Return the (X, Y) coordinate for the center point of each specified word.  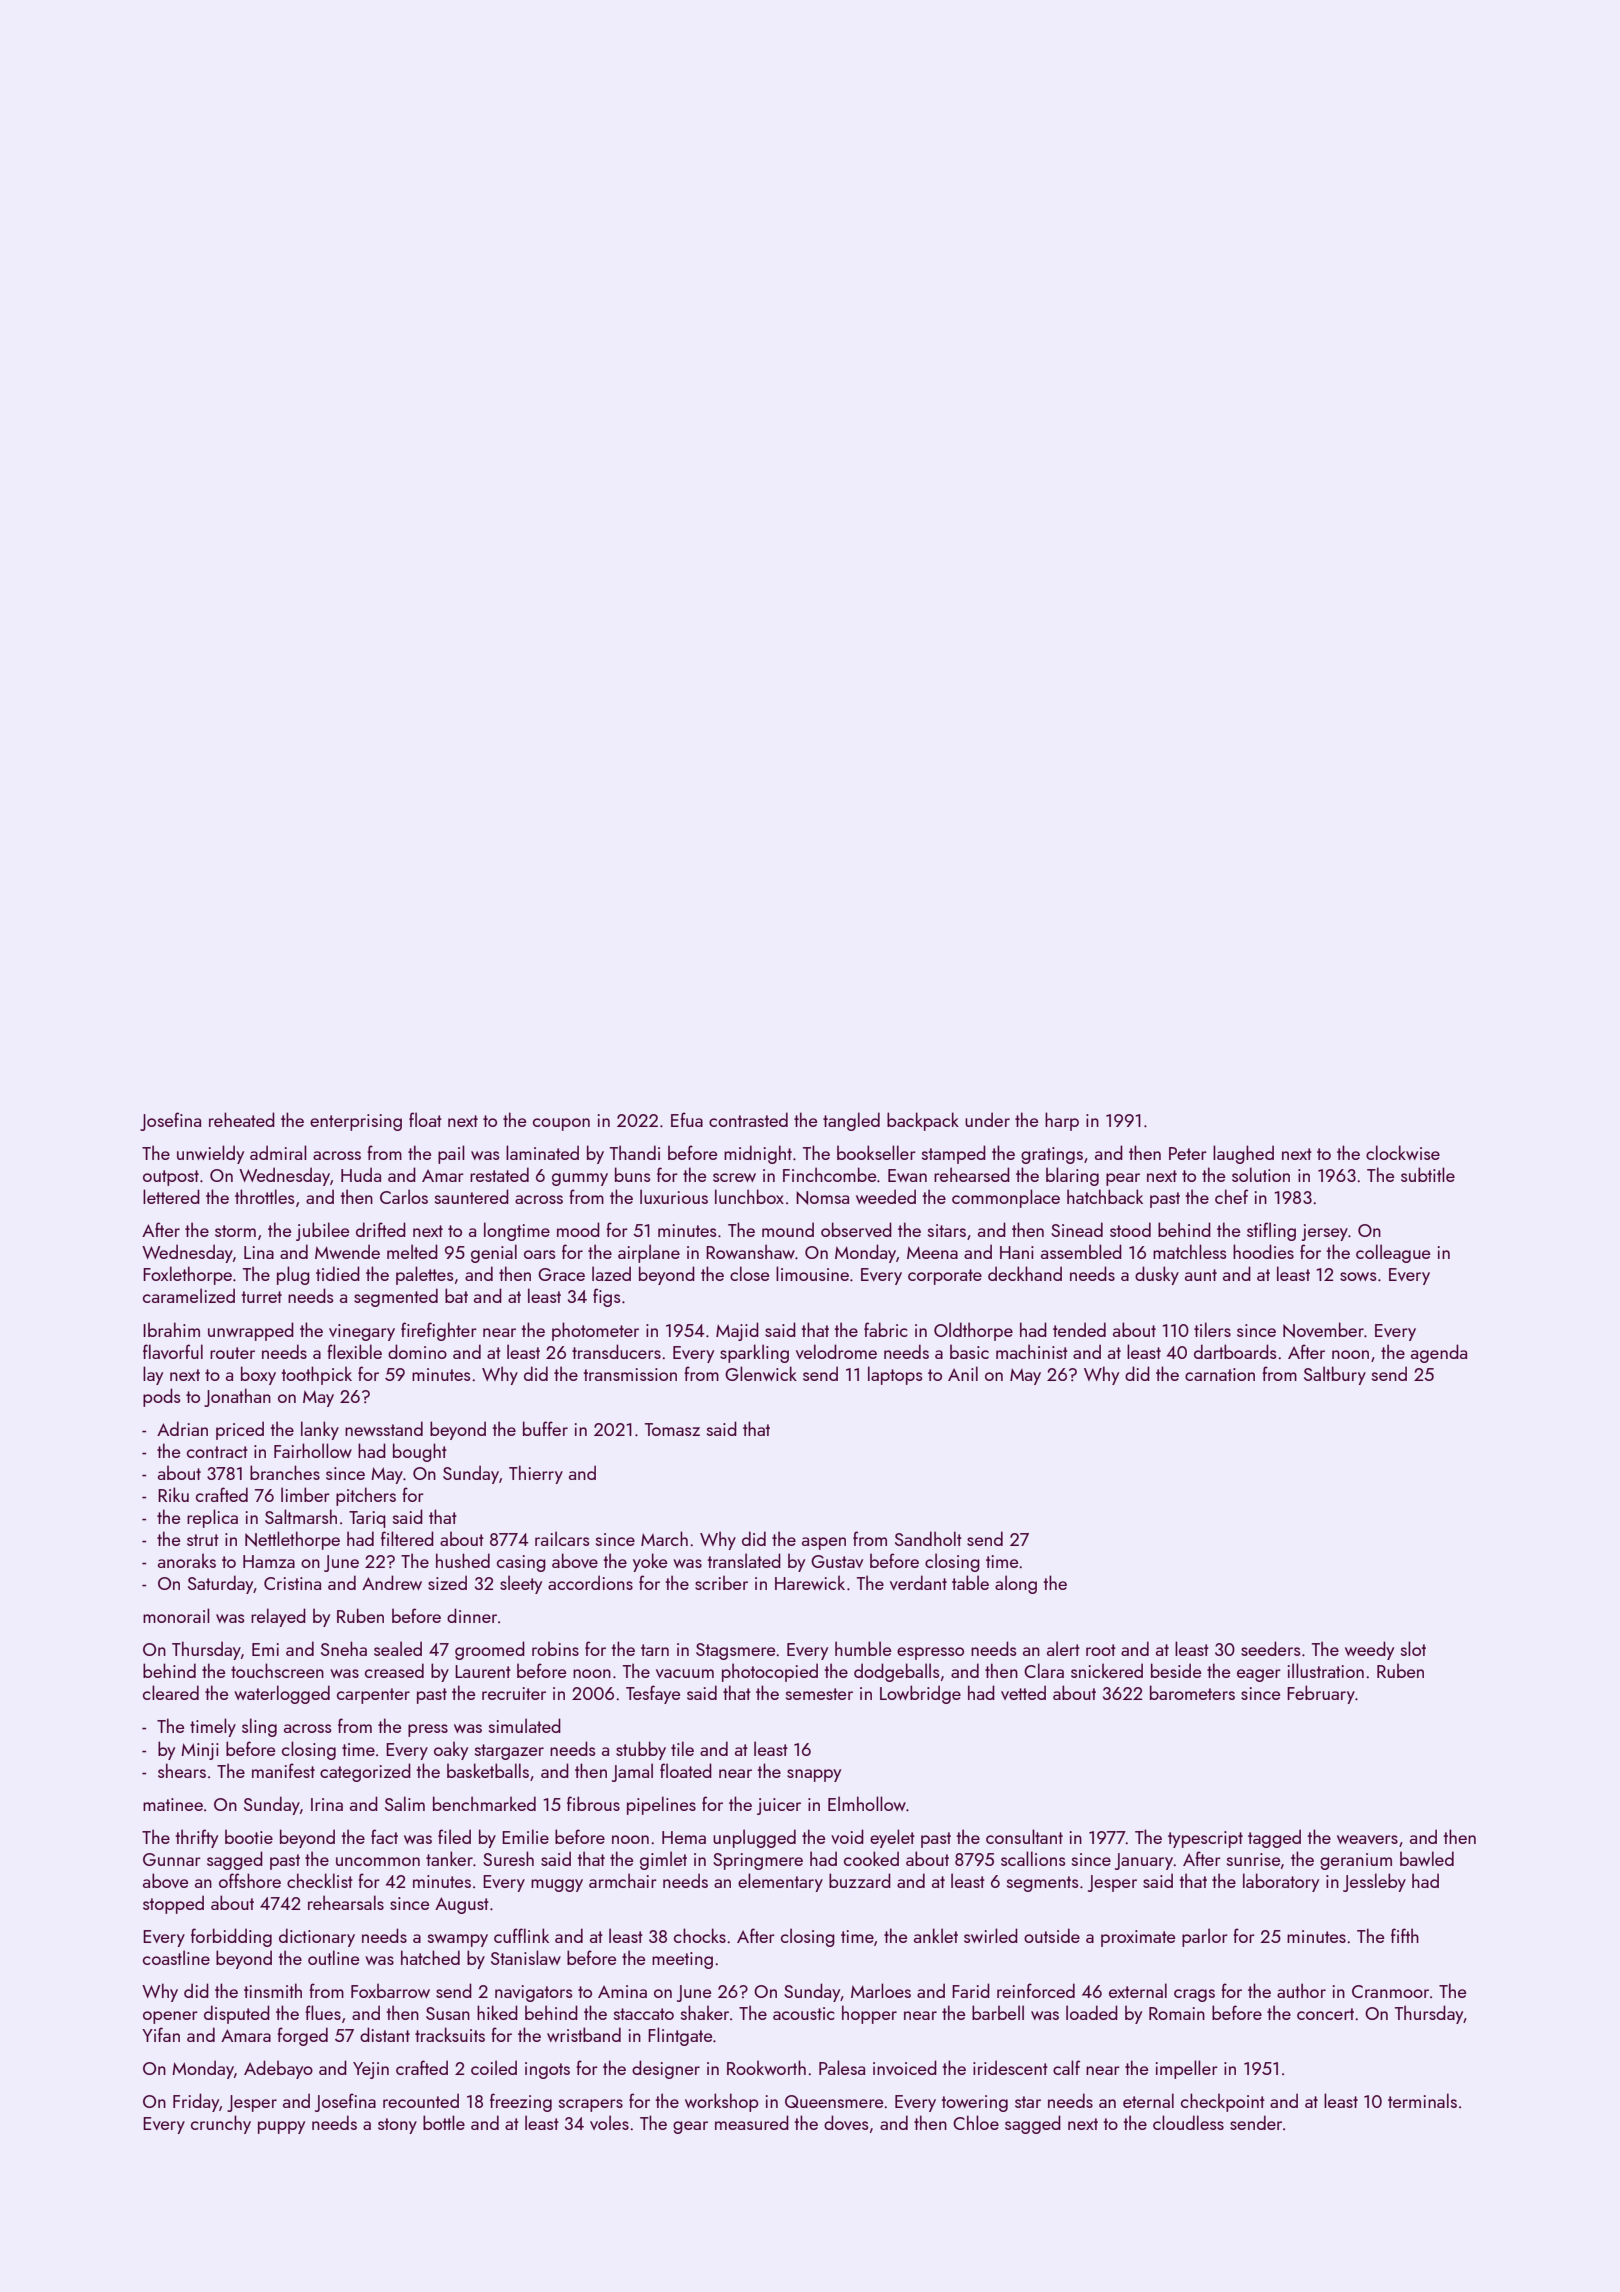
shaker (705, 2012)
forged (302, 2036)
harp (1062, 1121)
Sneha (344, 1648)
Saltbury (1335, 1375)
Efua (687, 1119)
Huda (361, 1174)
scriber (721, 1582)
